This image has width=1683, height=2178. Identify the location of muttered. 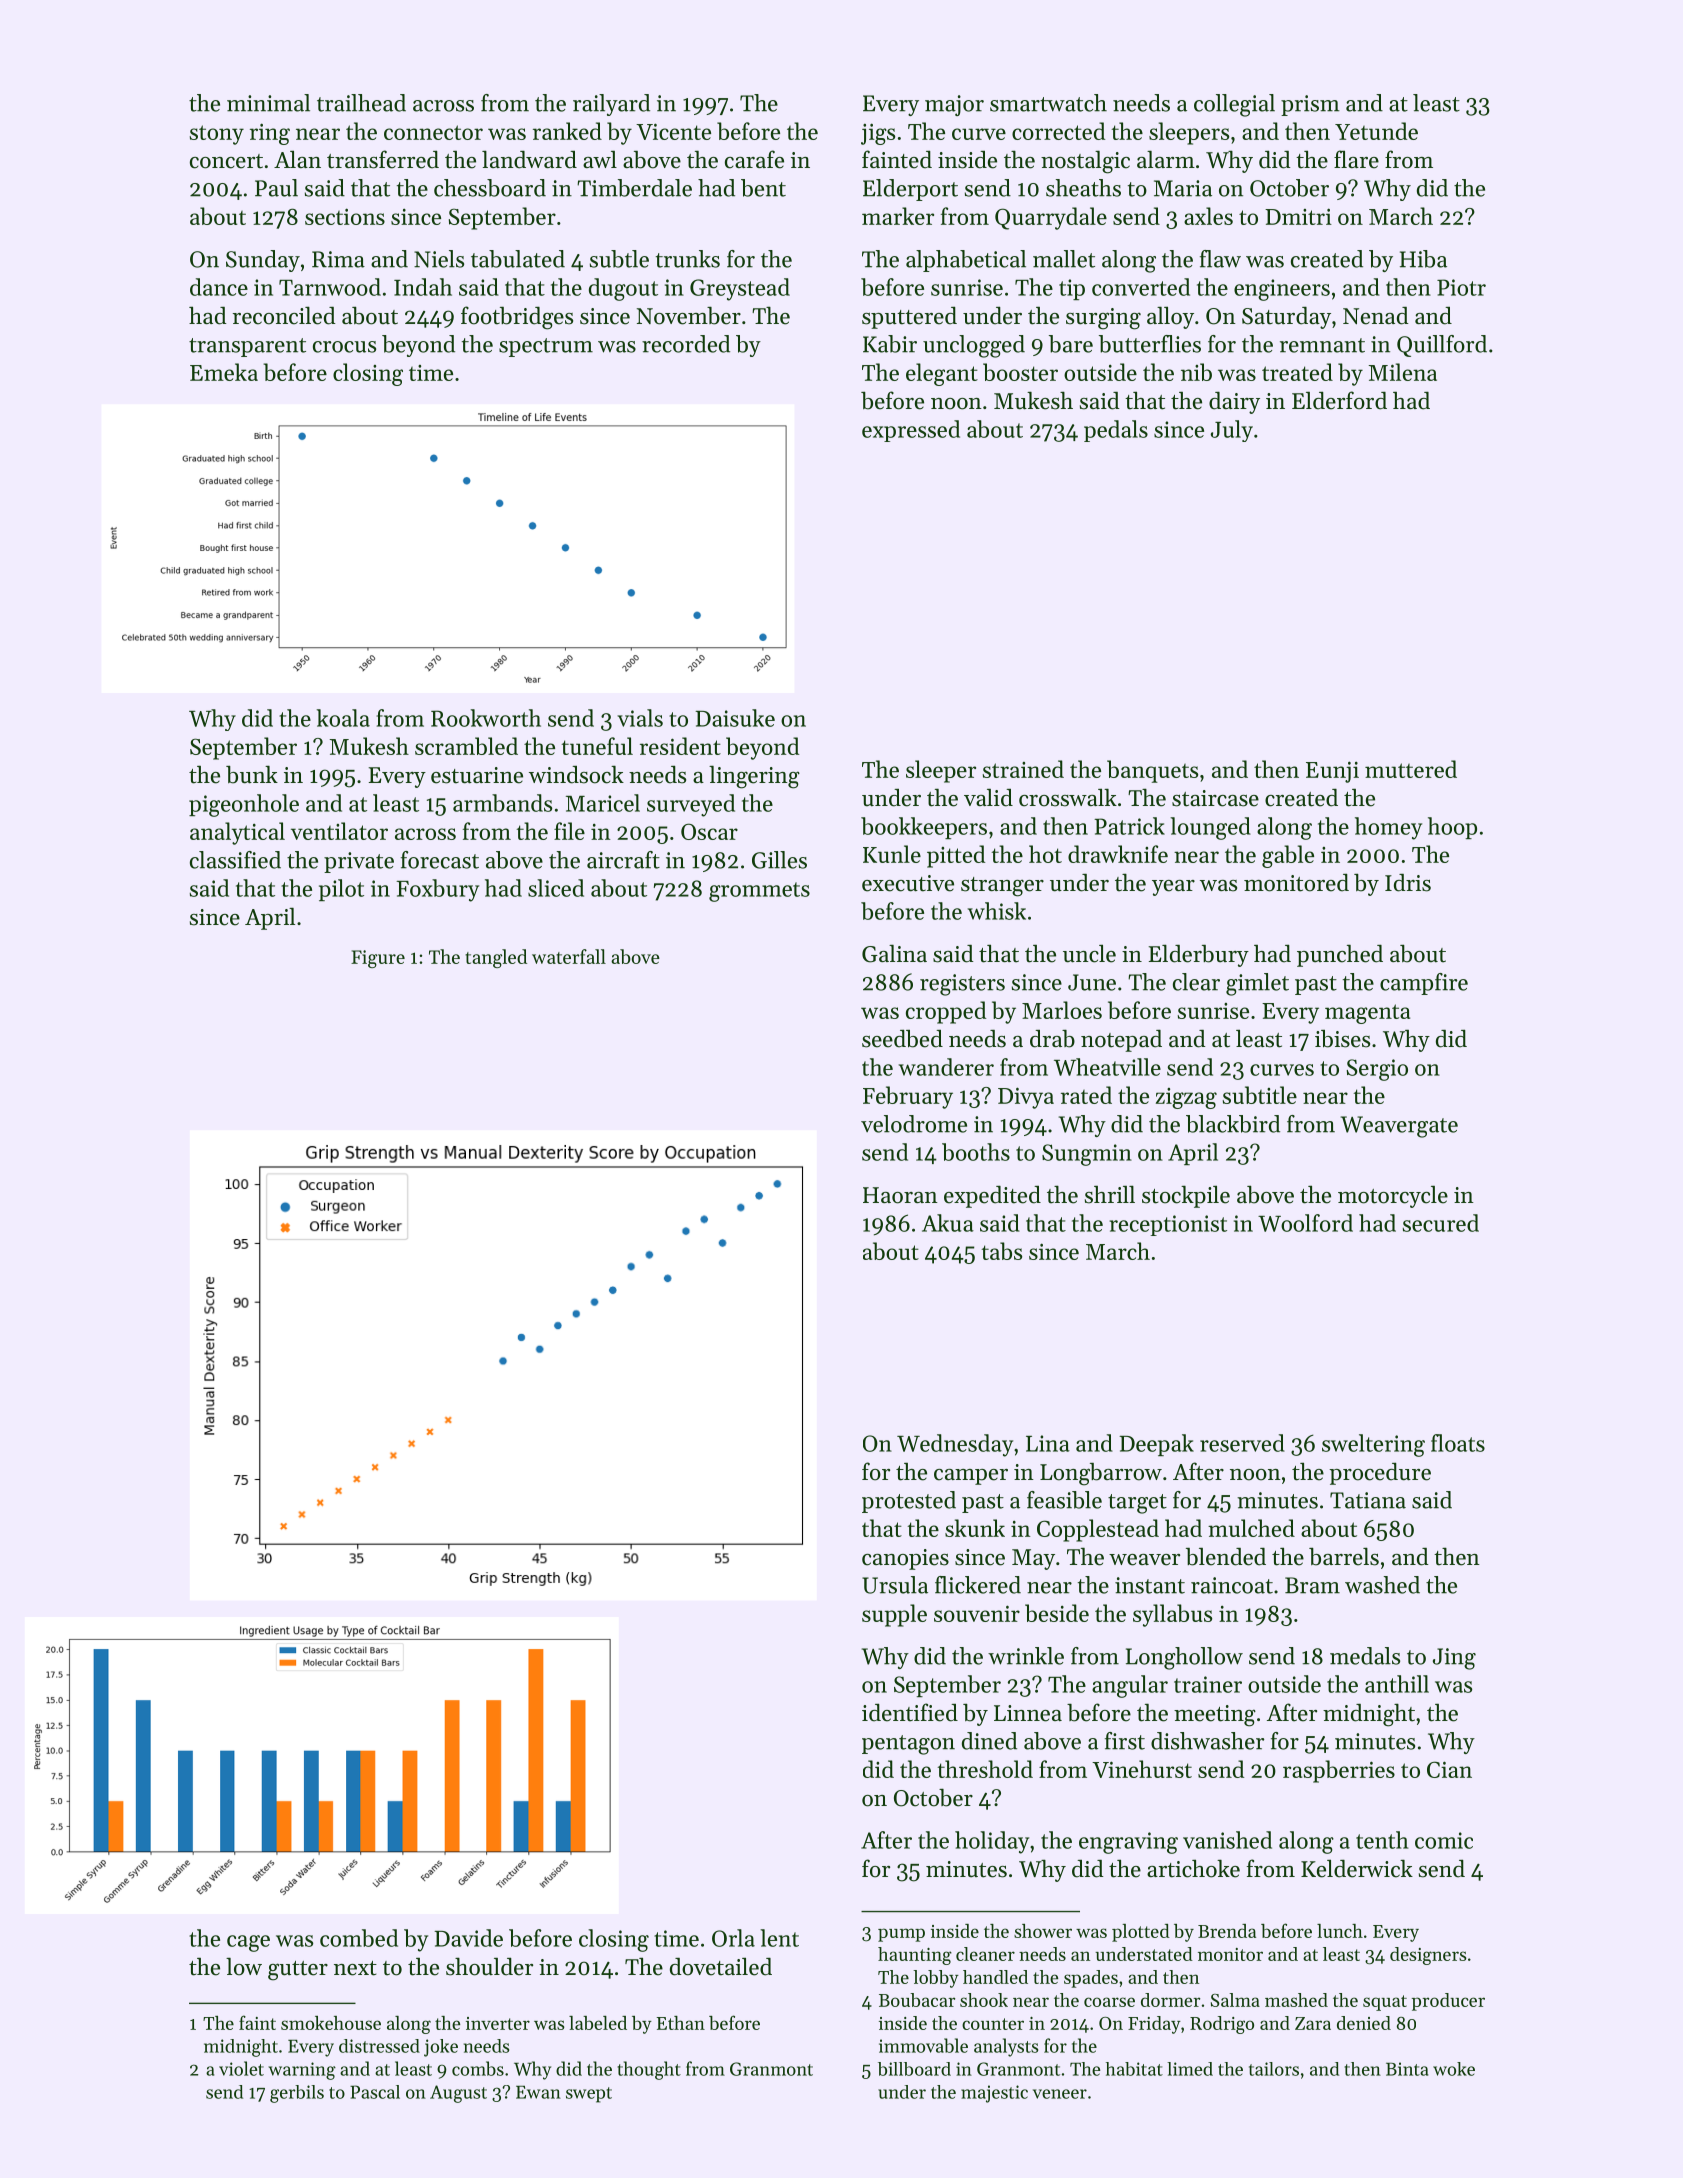
(1411, 769).
